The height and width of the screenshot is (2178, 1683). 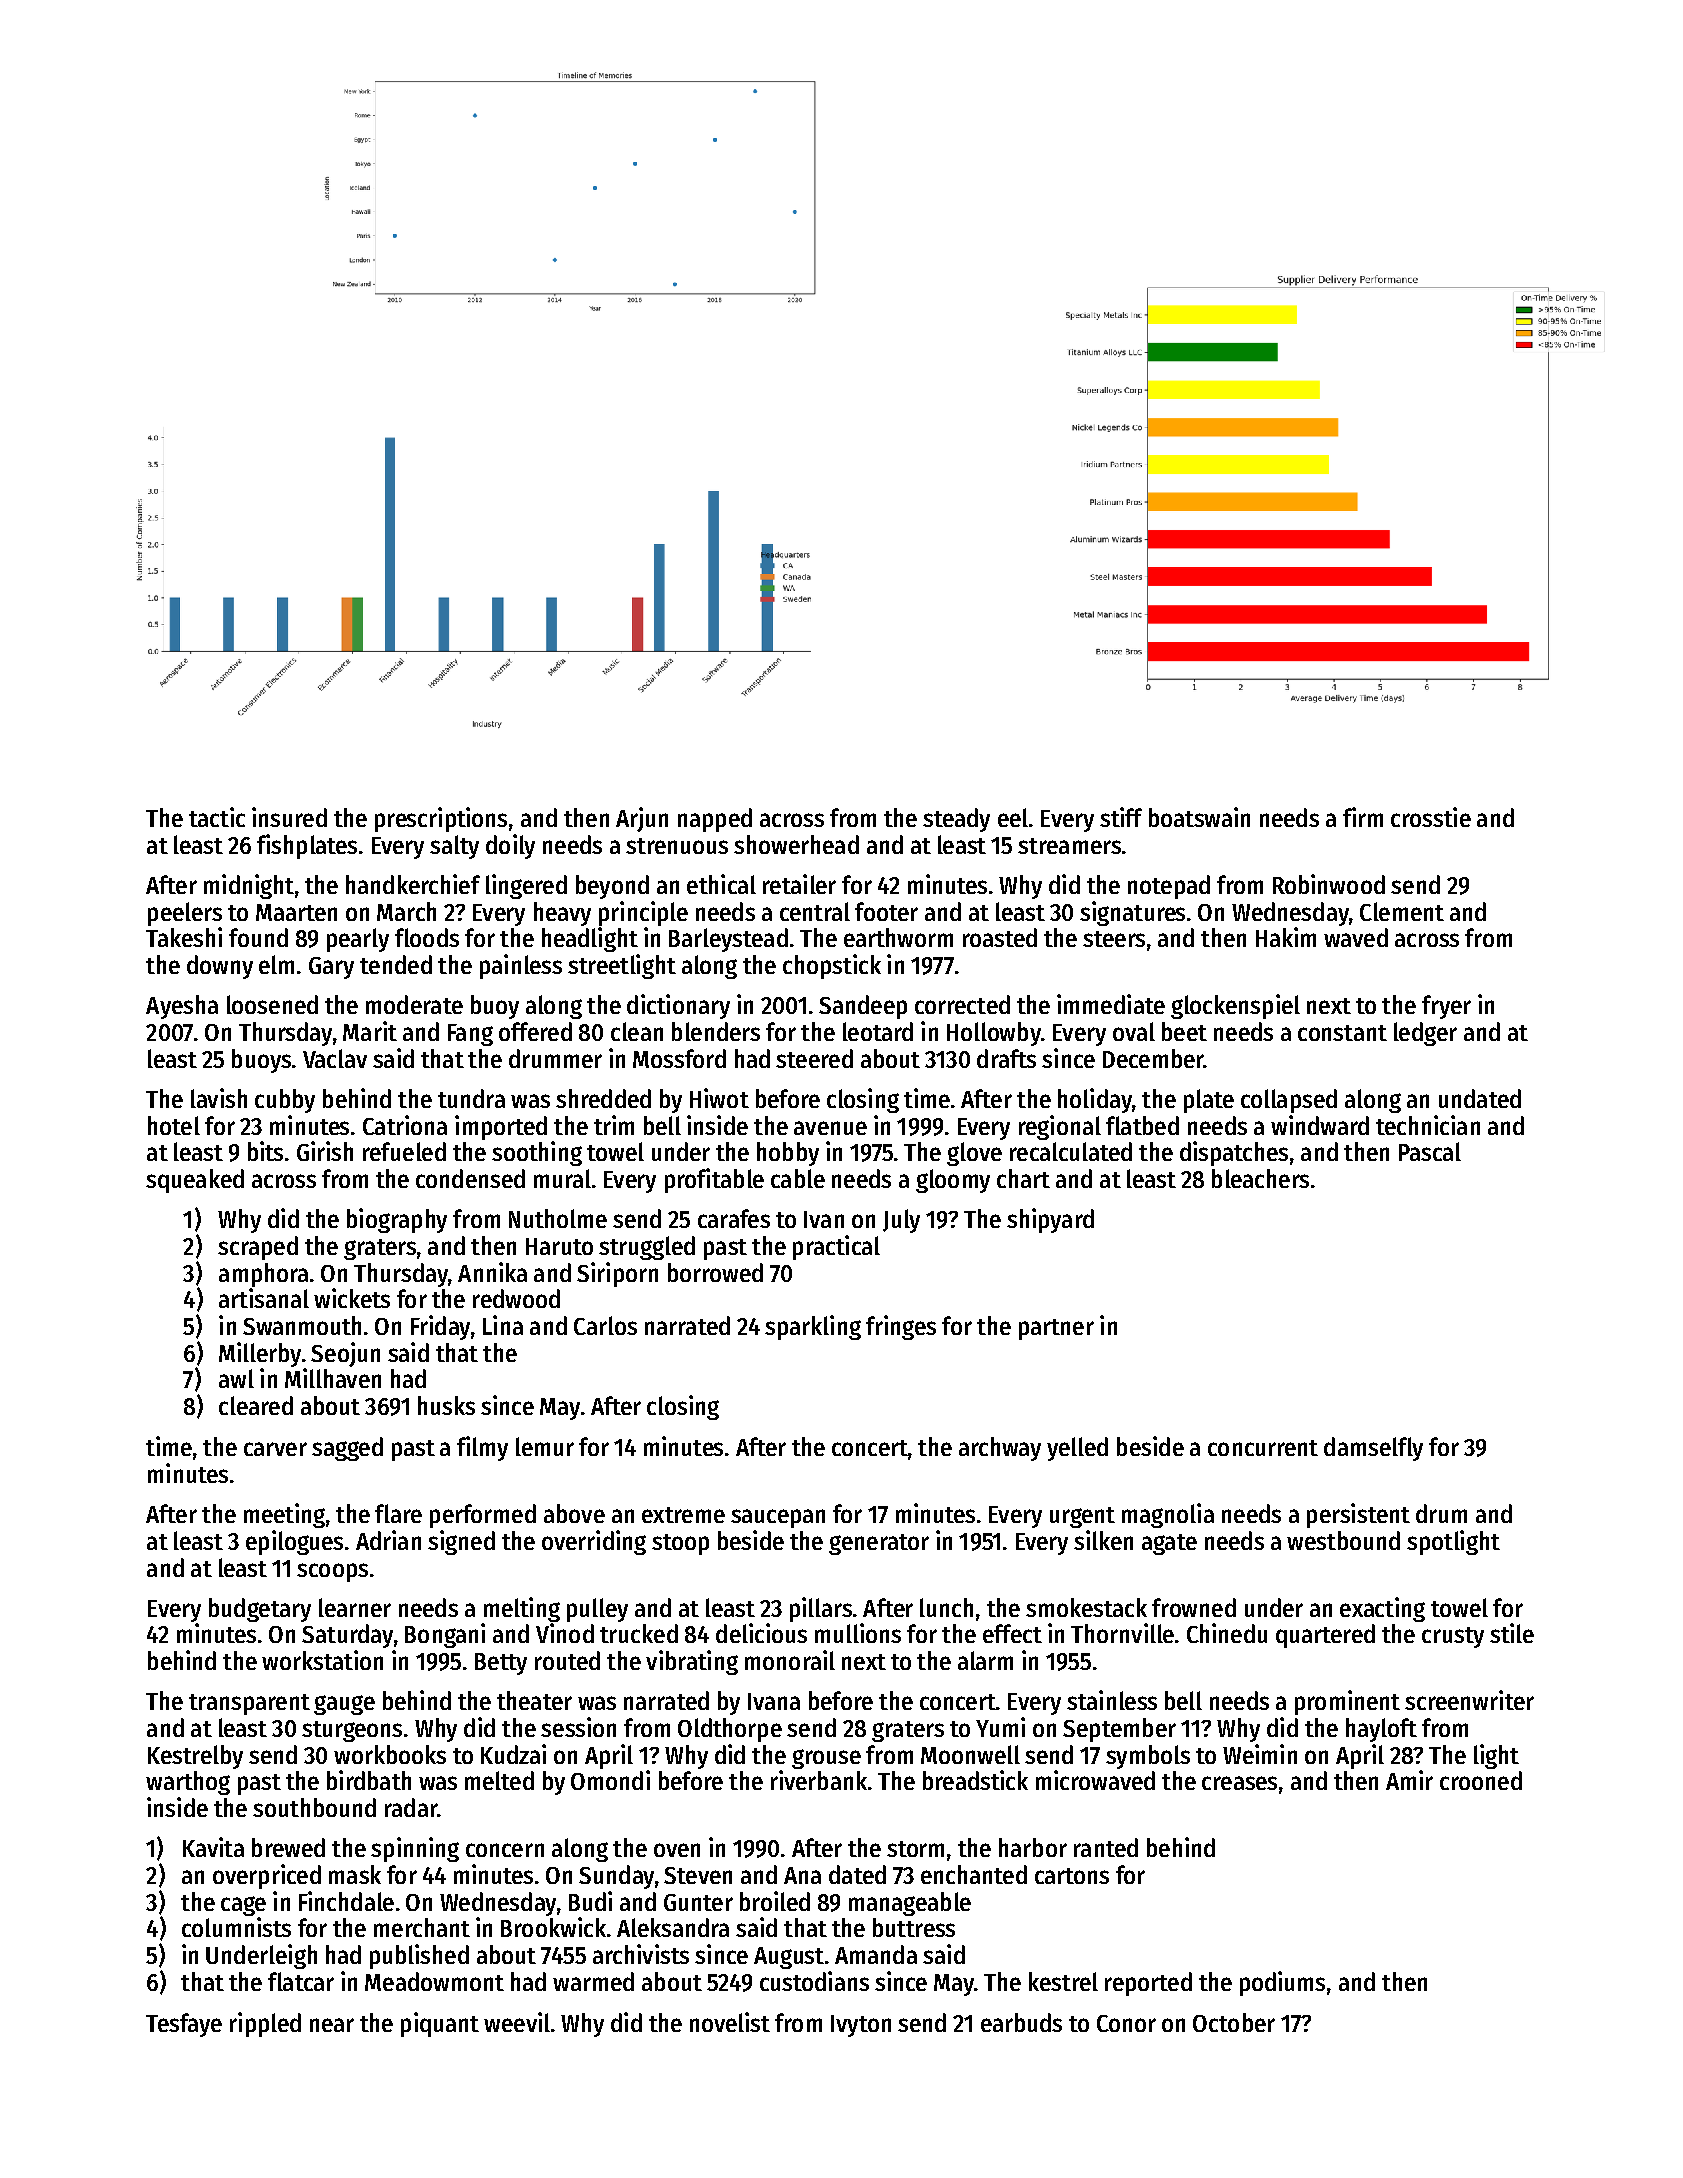 I want to click on oven, so click(x=677, y=1850).
